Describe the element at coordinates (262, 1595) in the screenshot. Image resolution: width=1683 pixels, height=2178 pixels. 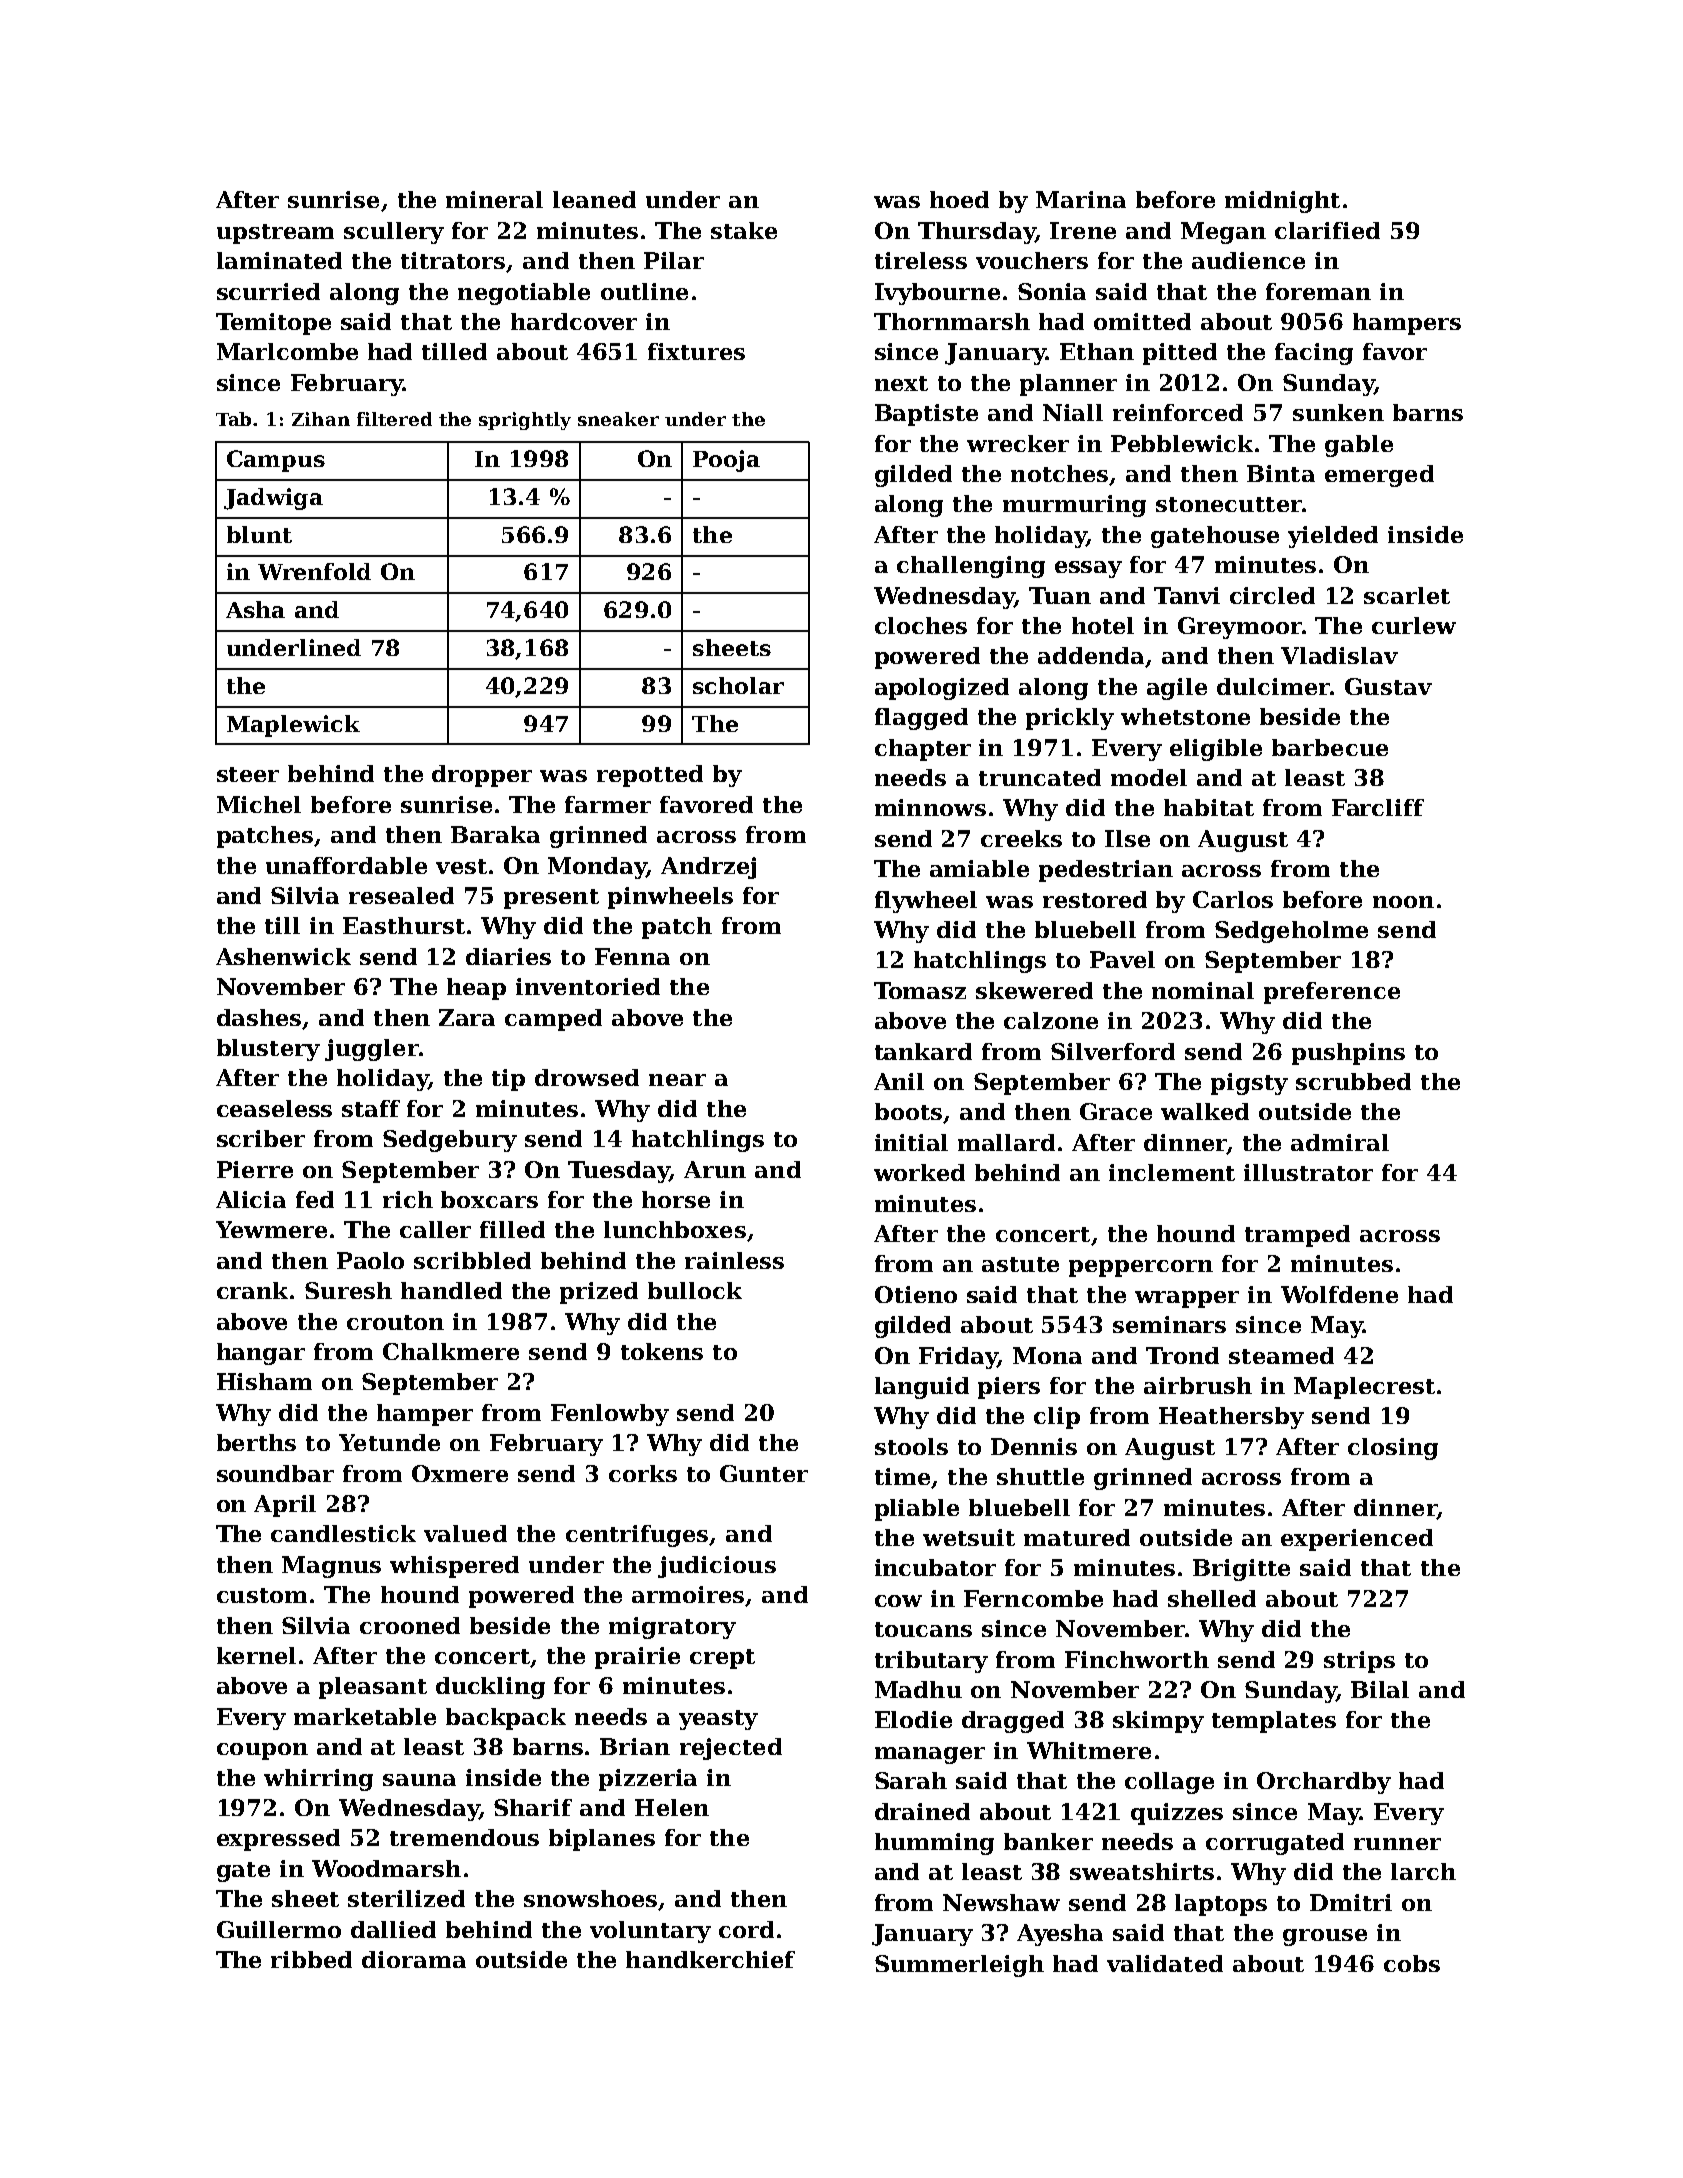
I see `custom` at that location.
